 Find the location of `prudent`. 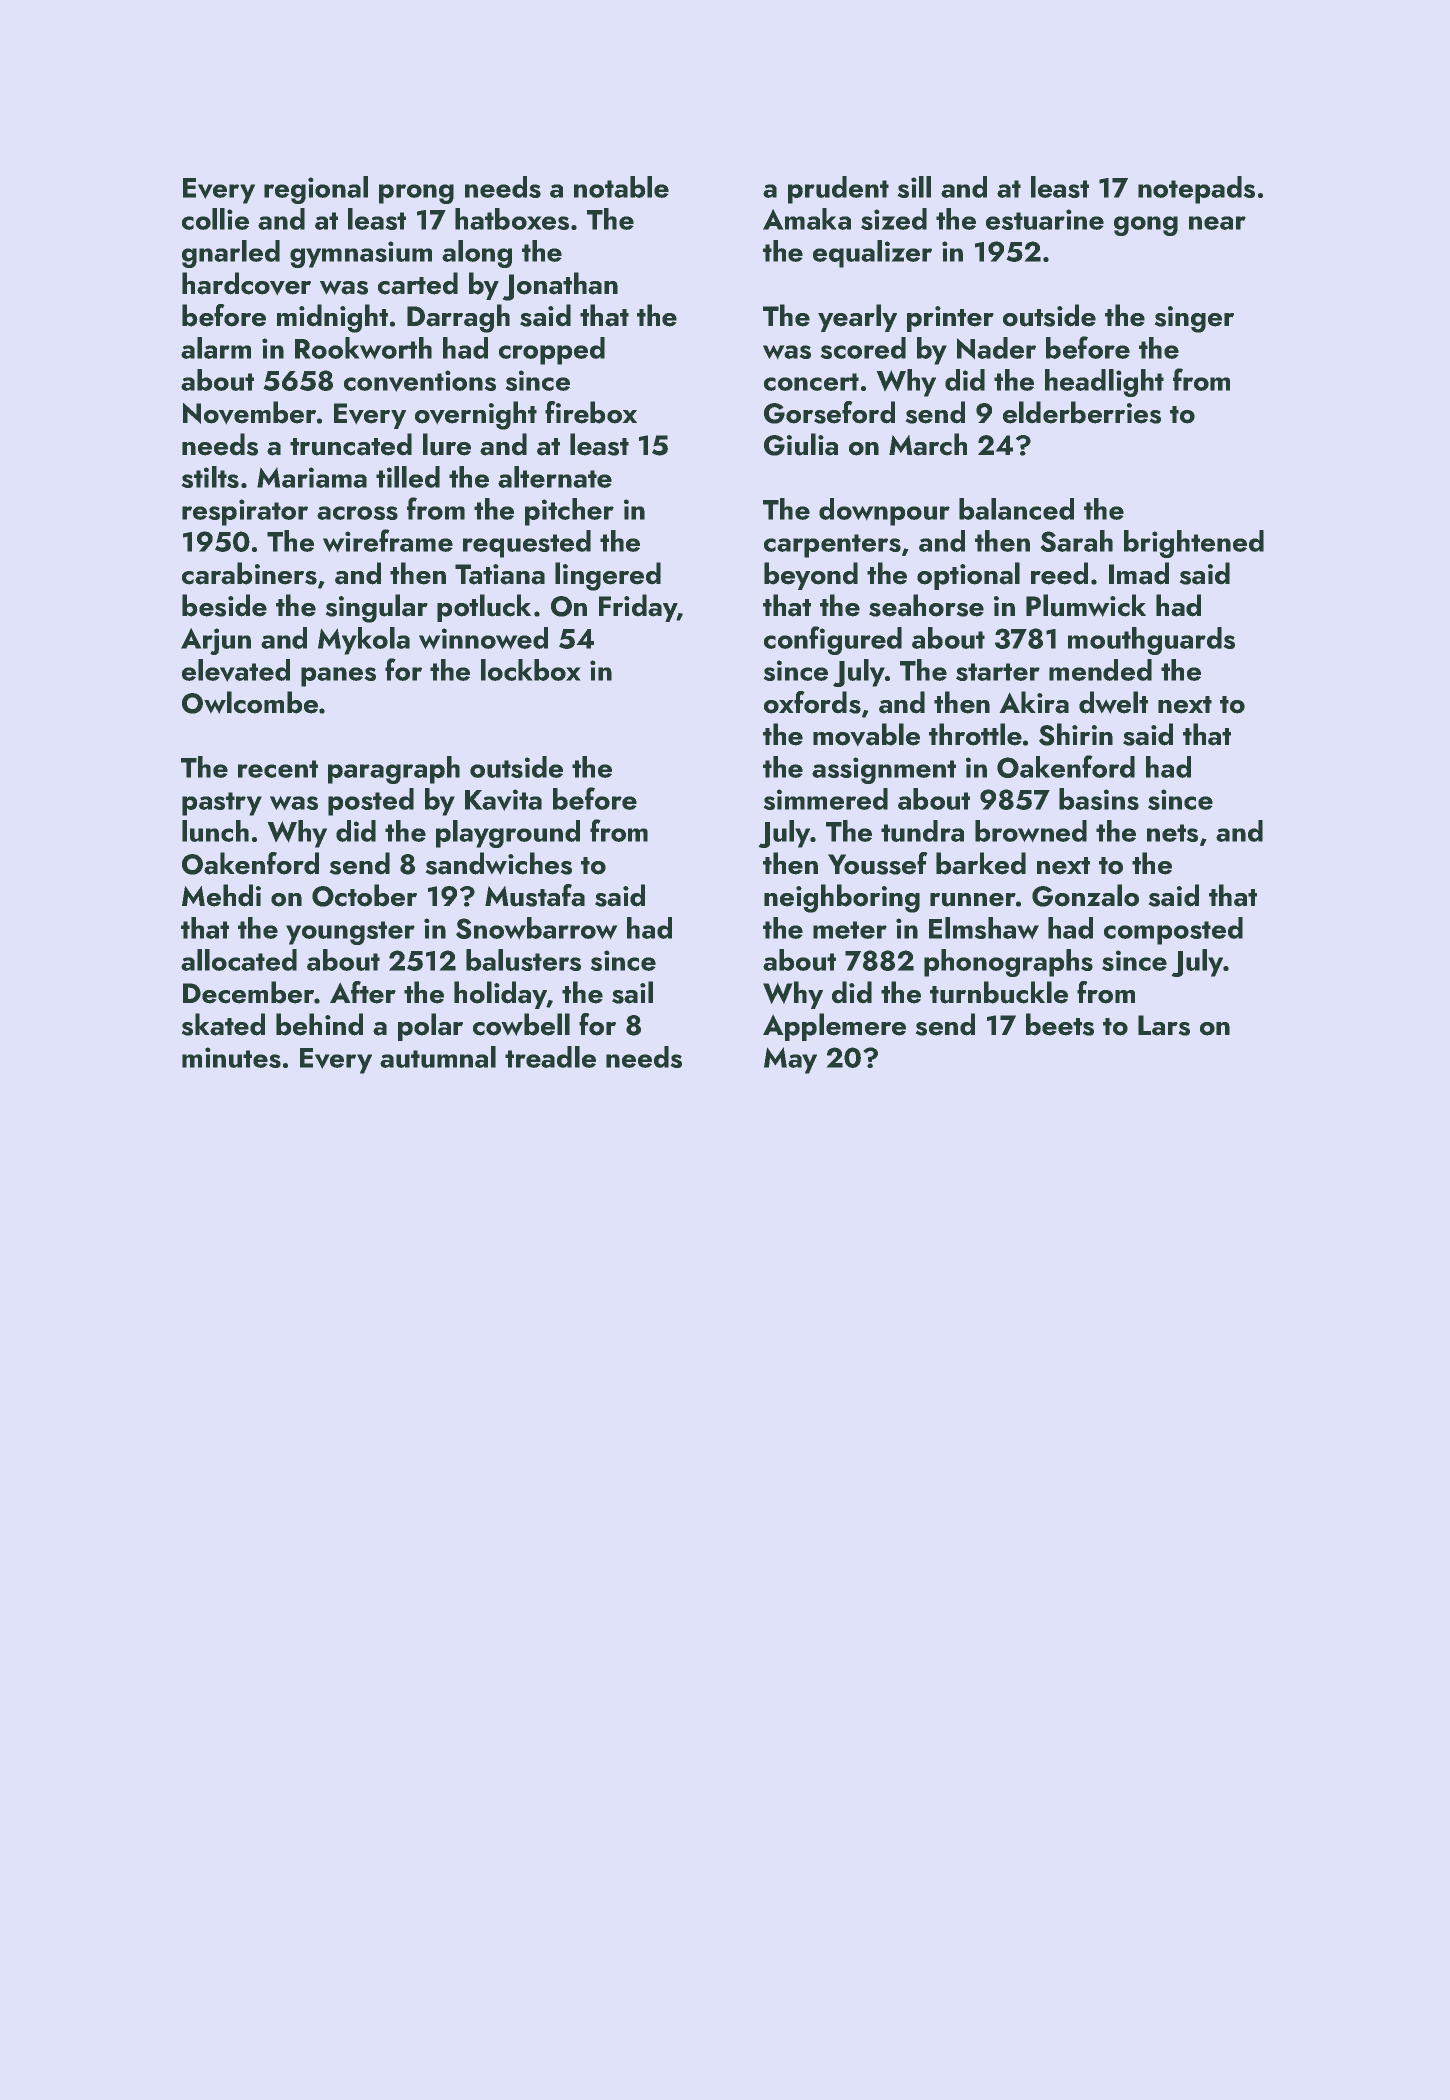

prudent is located at coordinates (838, 190).
